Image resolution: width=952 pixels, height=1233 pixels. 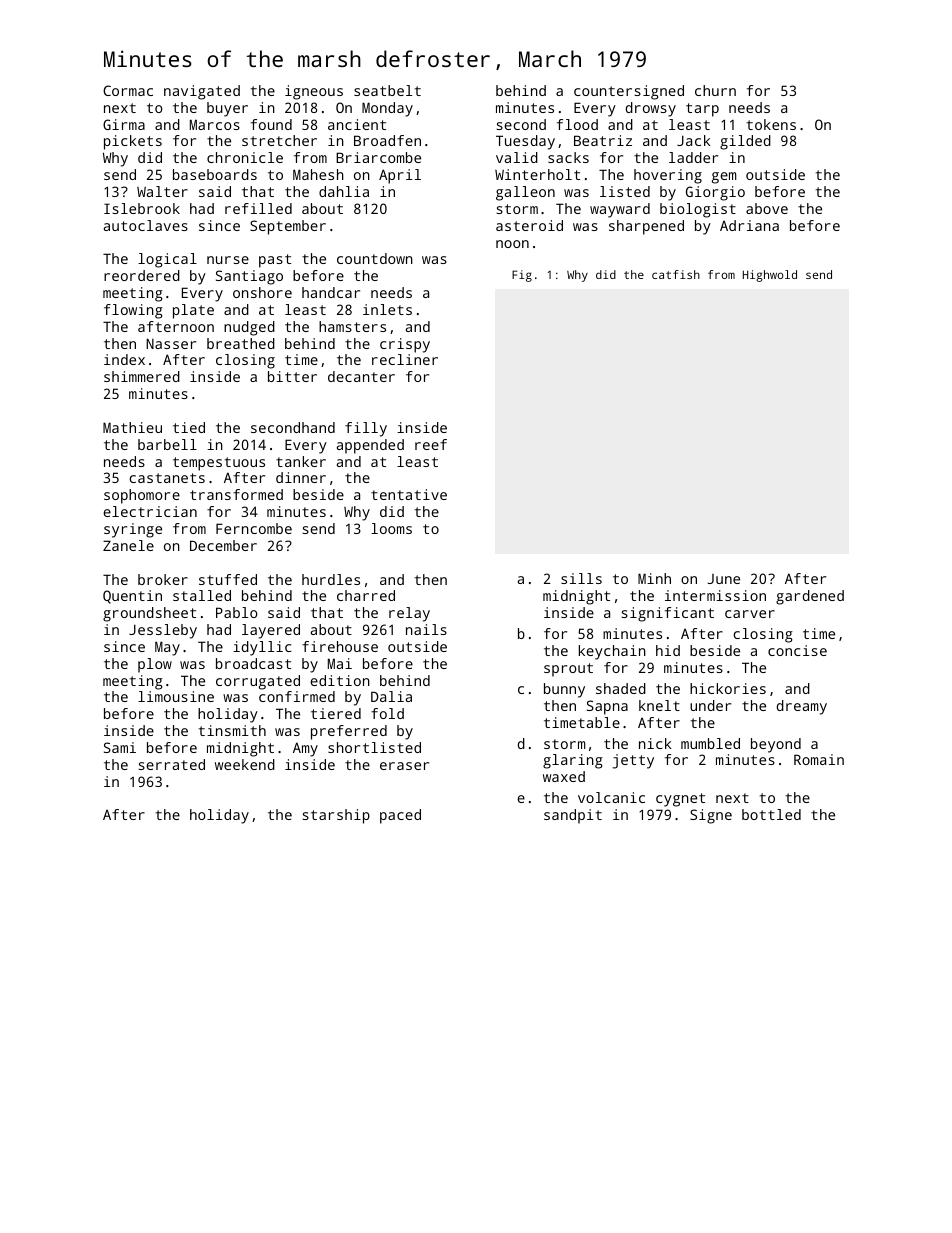 I want to click on June, so click(x=724, y=579).
